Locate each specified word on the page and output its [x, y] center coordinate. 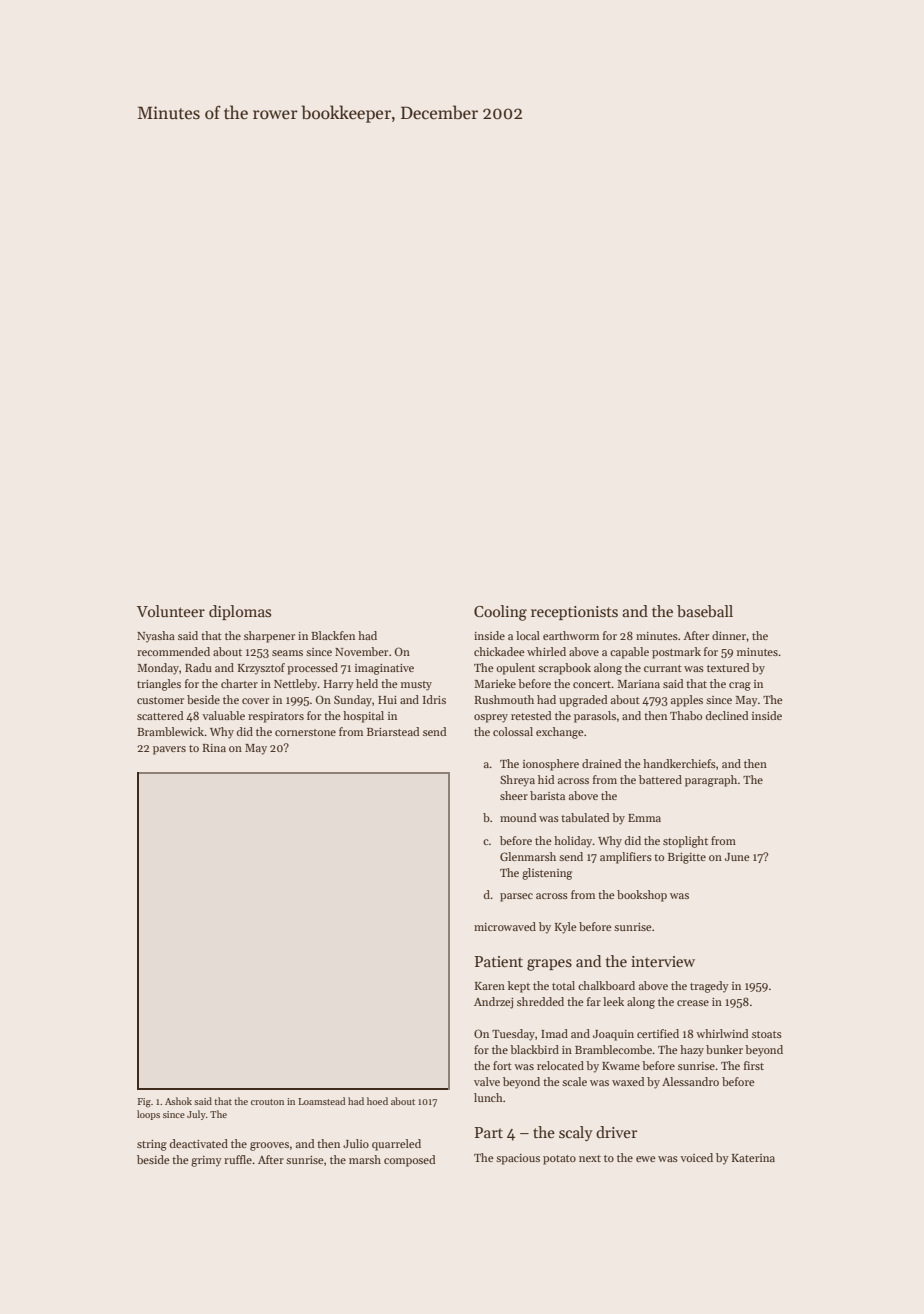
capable [629, 653]
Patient [499, 961]
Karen [490, 986]
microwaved [505, 926]
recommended [173, 651]
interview [663, 961]
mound [518, 817]
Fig [144, 1103]
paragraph [711, 781]
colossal [513, 731]
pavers [169, 750]
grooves [269, 1146]
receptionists [574, 613]
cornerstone [305, 732]
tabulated [585, 817]
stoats [767, 1034]
